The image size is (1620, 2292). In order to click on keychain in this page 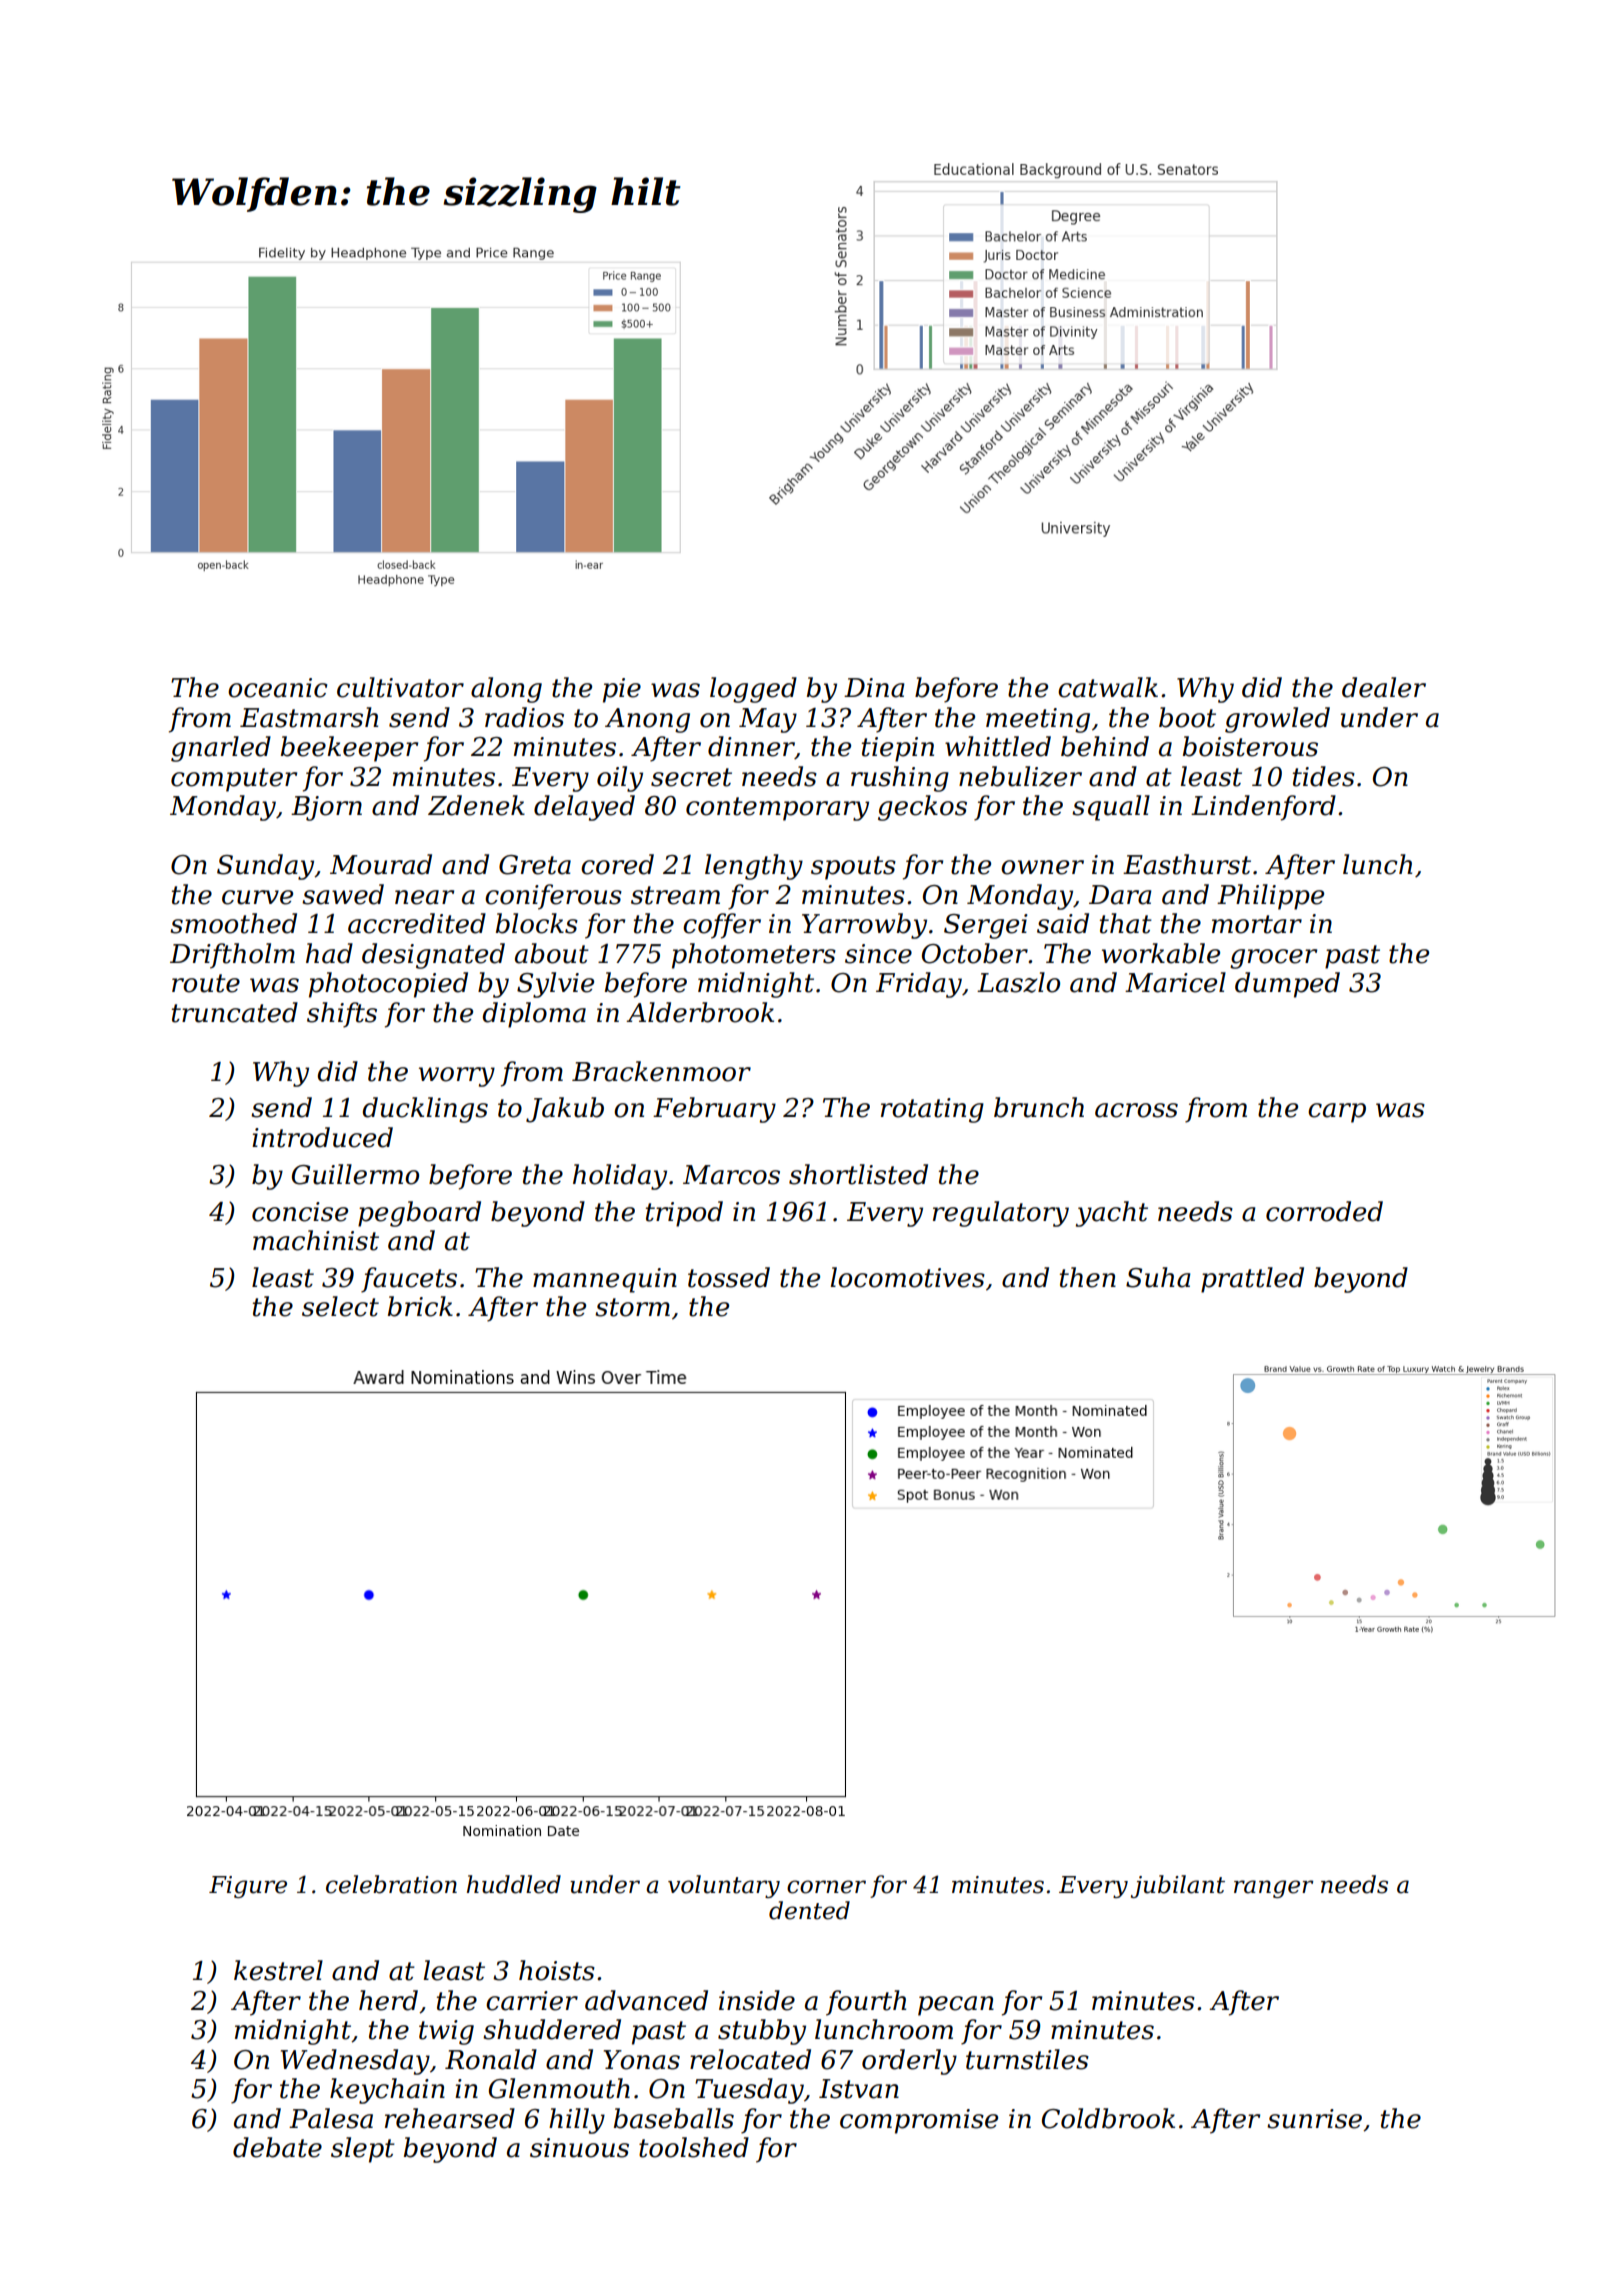, I will do `click(387, 2091)`.
